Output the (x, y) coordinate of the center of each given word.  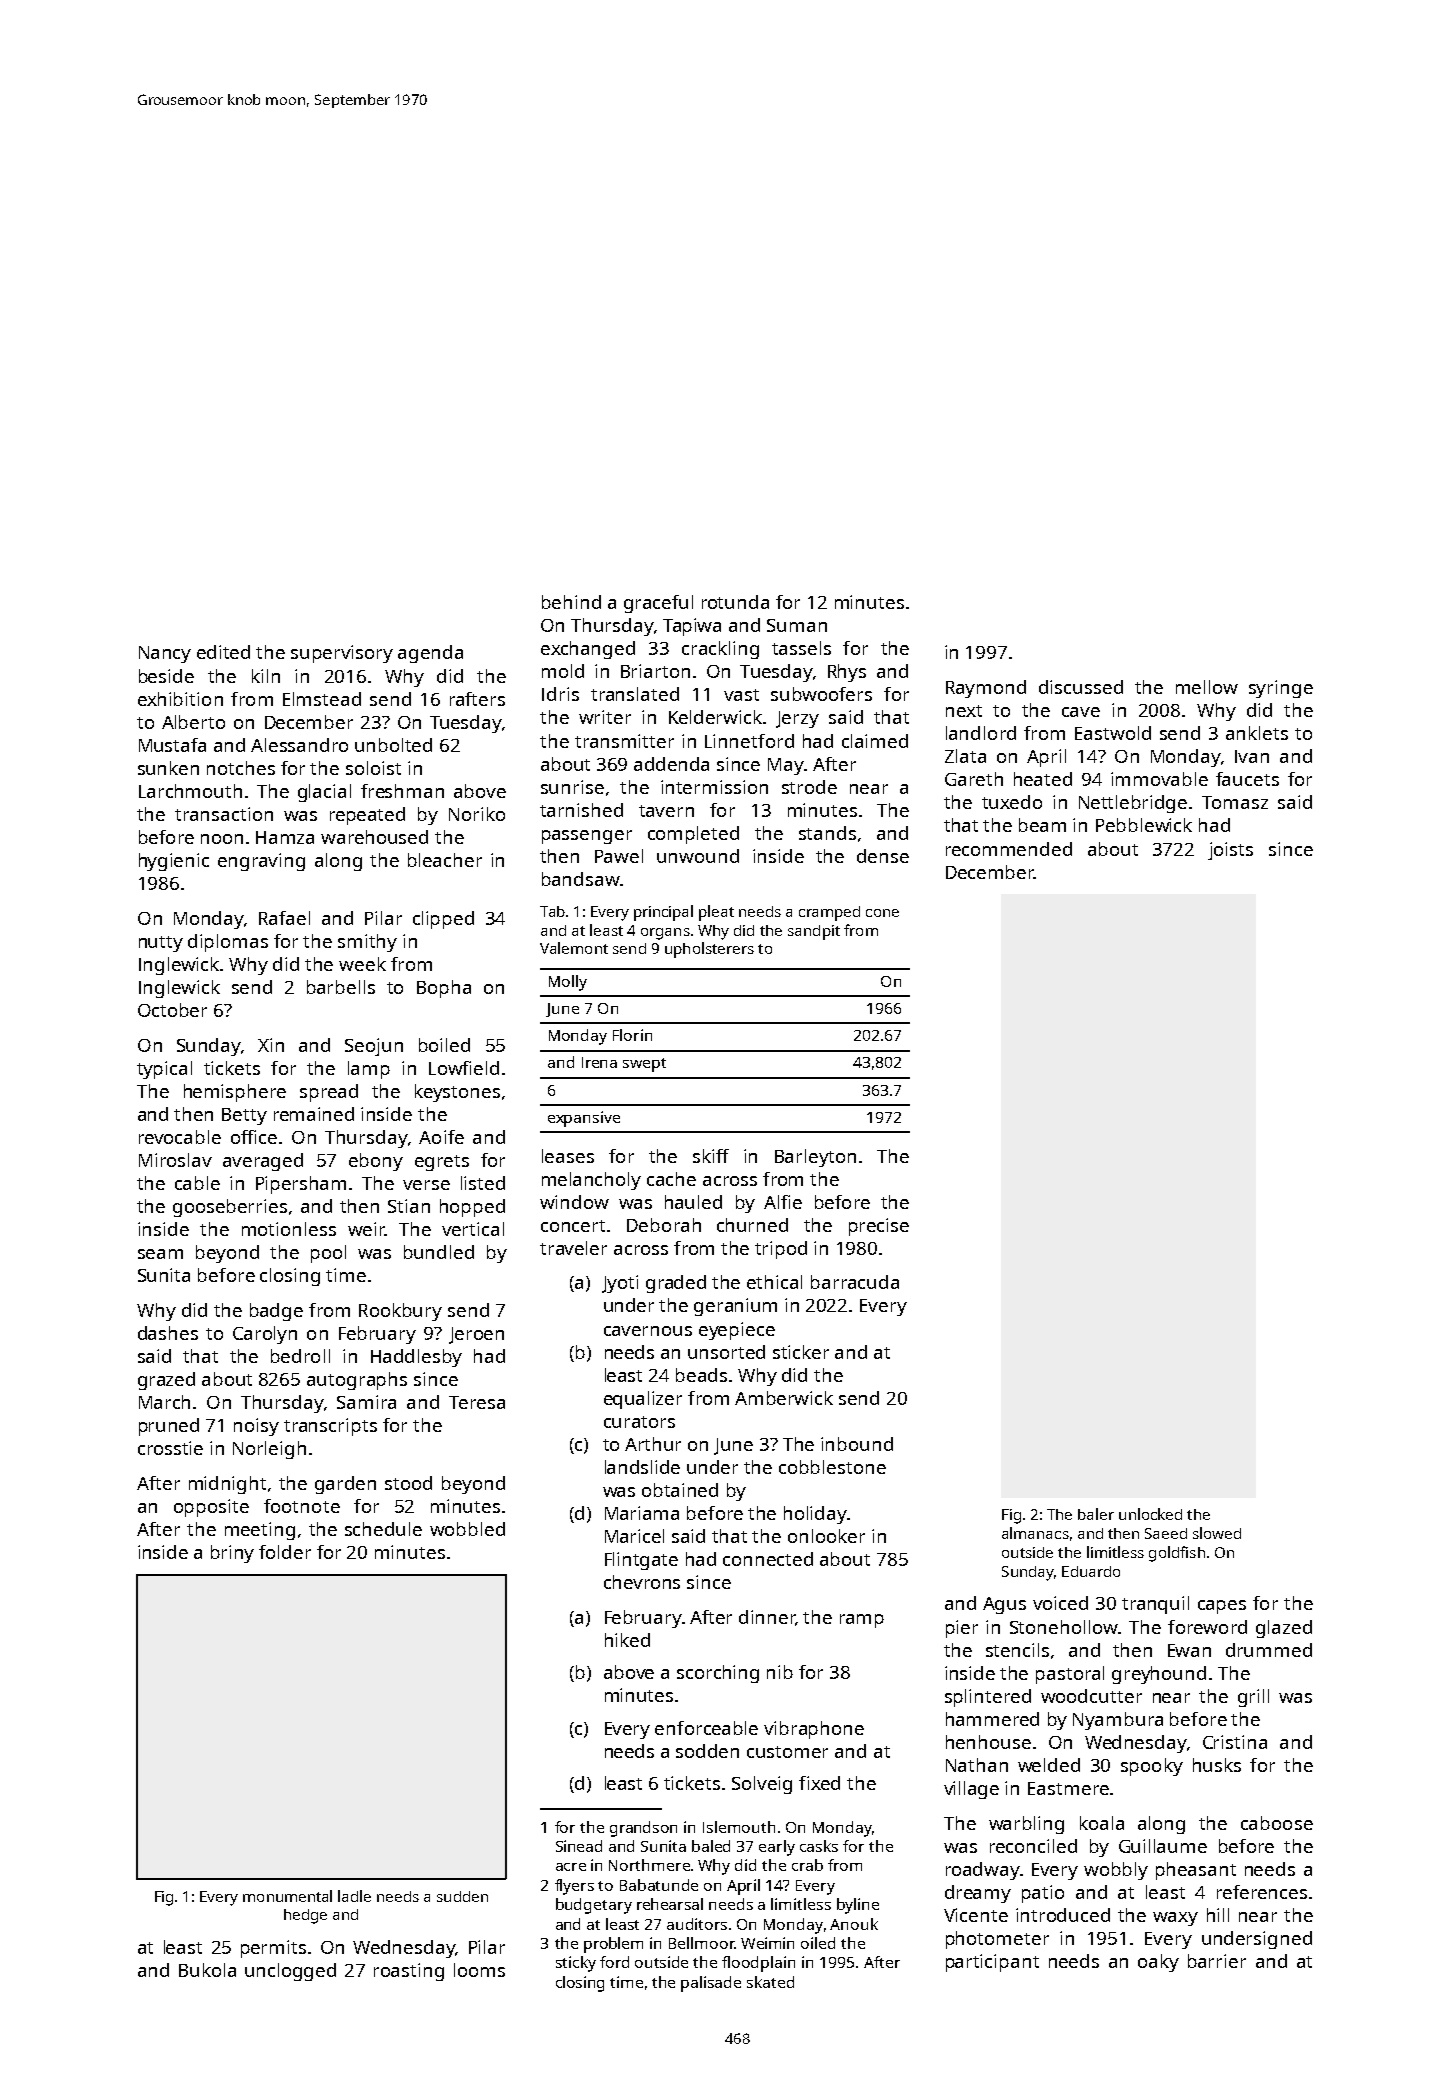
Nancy (165, 654)
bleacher (445, 860)
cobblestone (832, 1467)
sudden (462, 1896)
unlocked (1150, 1514)
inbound (857, 1444)
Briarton (655, 671)
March (164, 1402)
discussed (1081, 687)
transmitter (624, 741)
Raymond (986, 689)
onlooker (826, 1536)
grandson (643, 1829)
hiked (627, 1640)
